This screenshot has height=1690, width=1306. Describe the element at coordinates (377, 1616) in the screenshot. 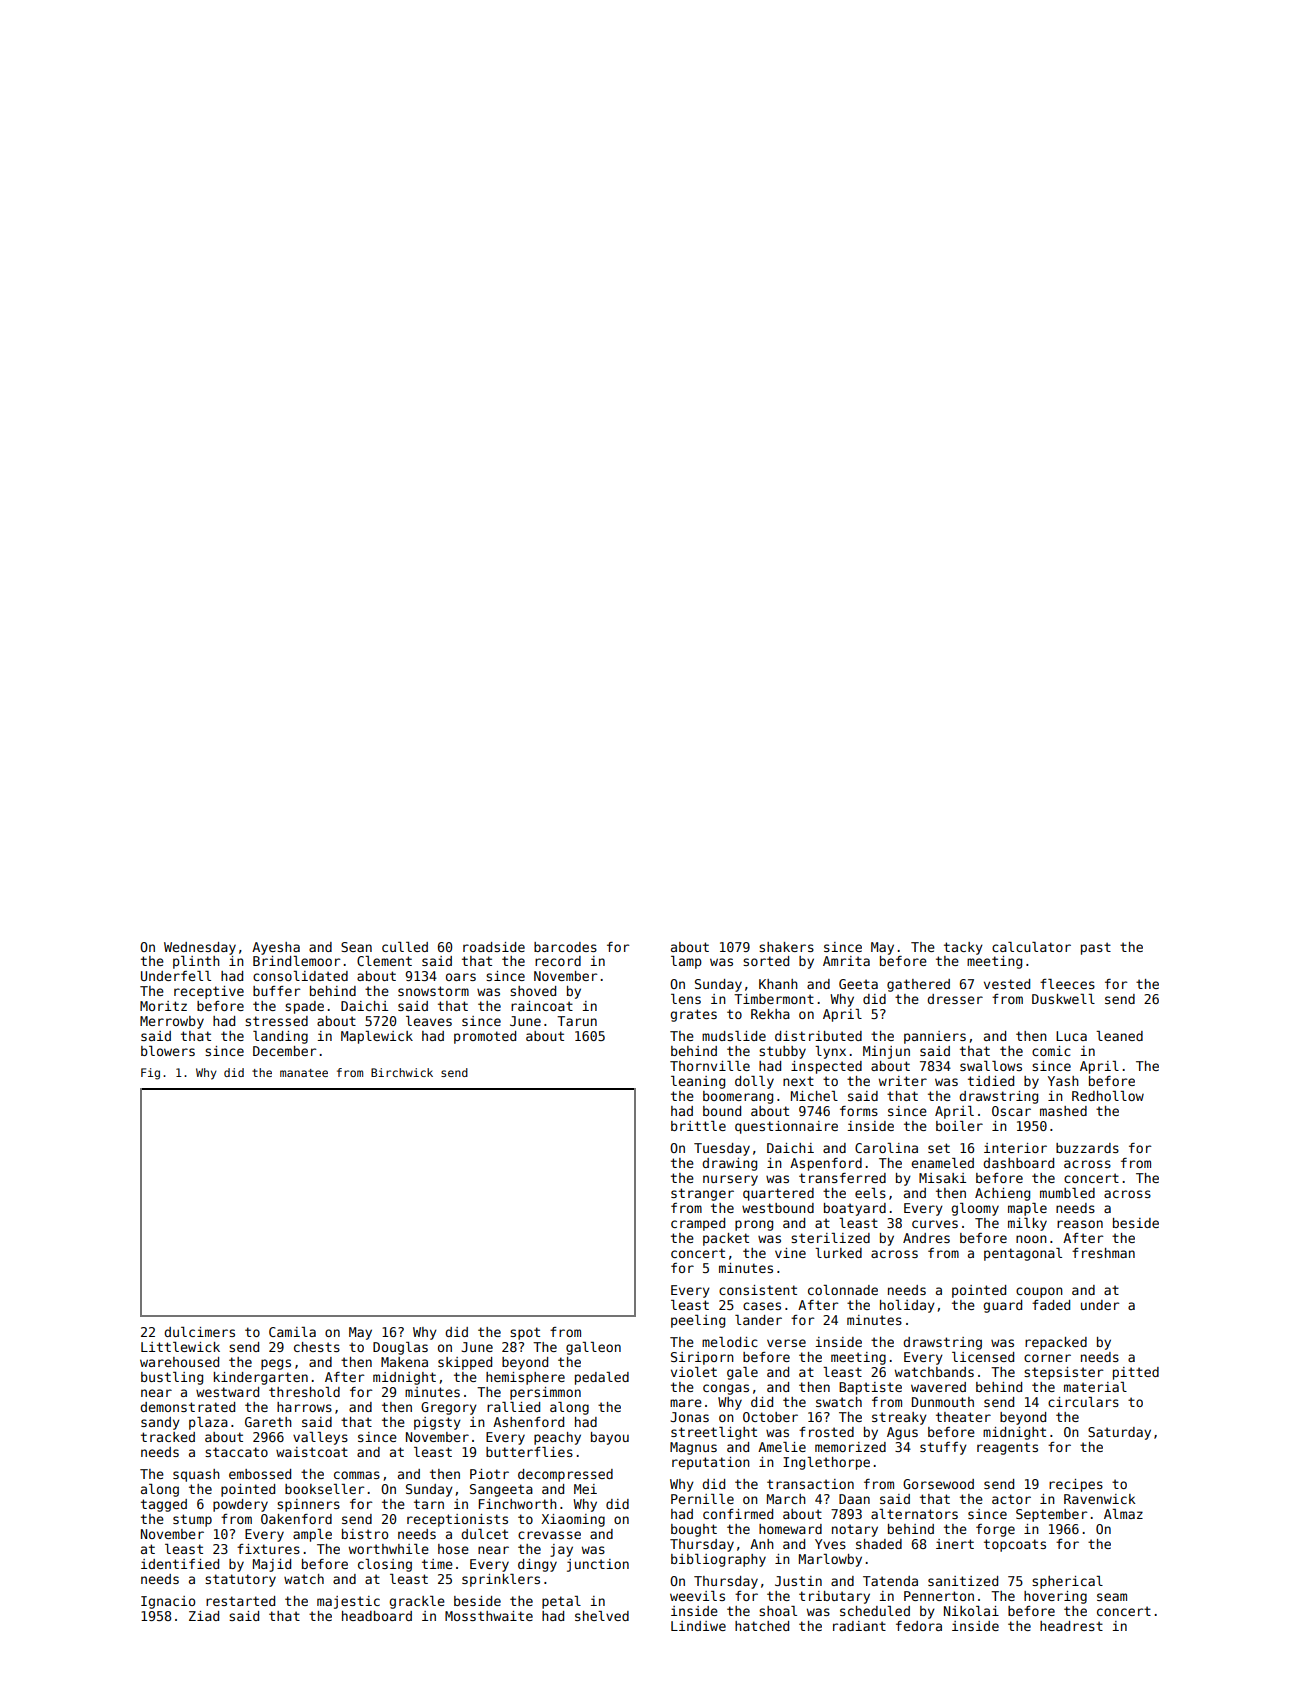

I see `headboard` at that location.
